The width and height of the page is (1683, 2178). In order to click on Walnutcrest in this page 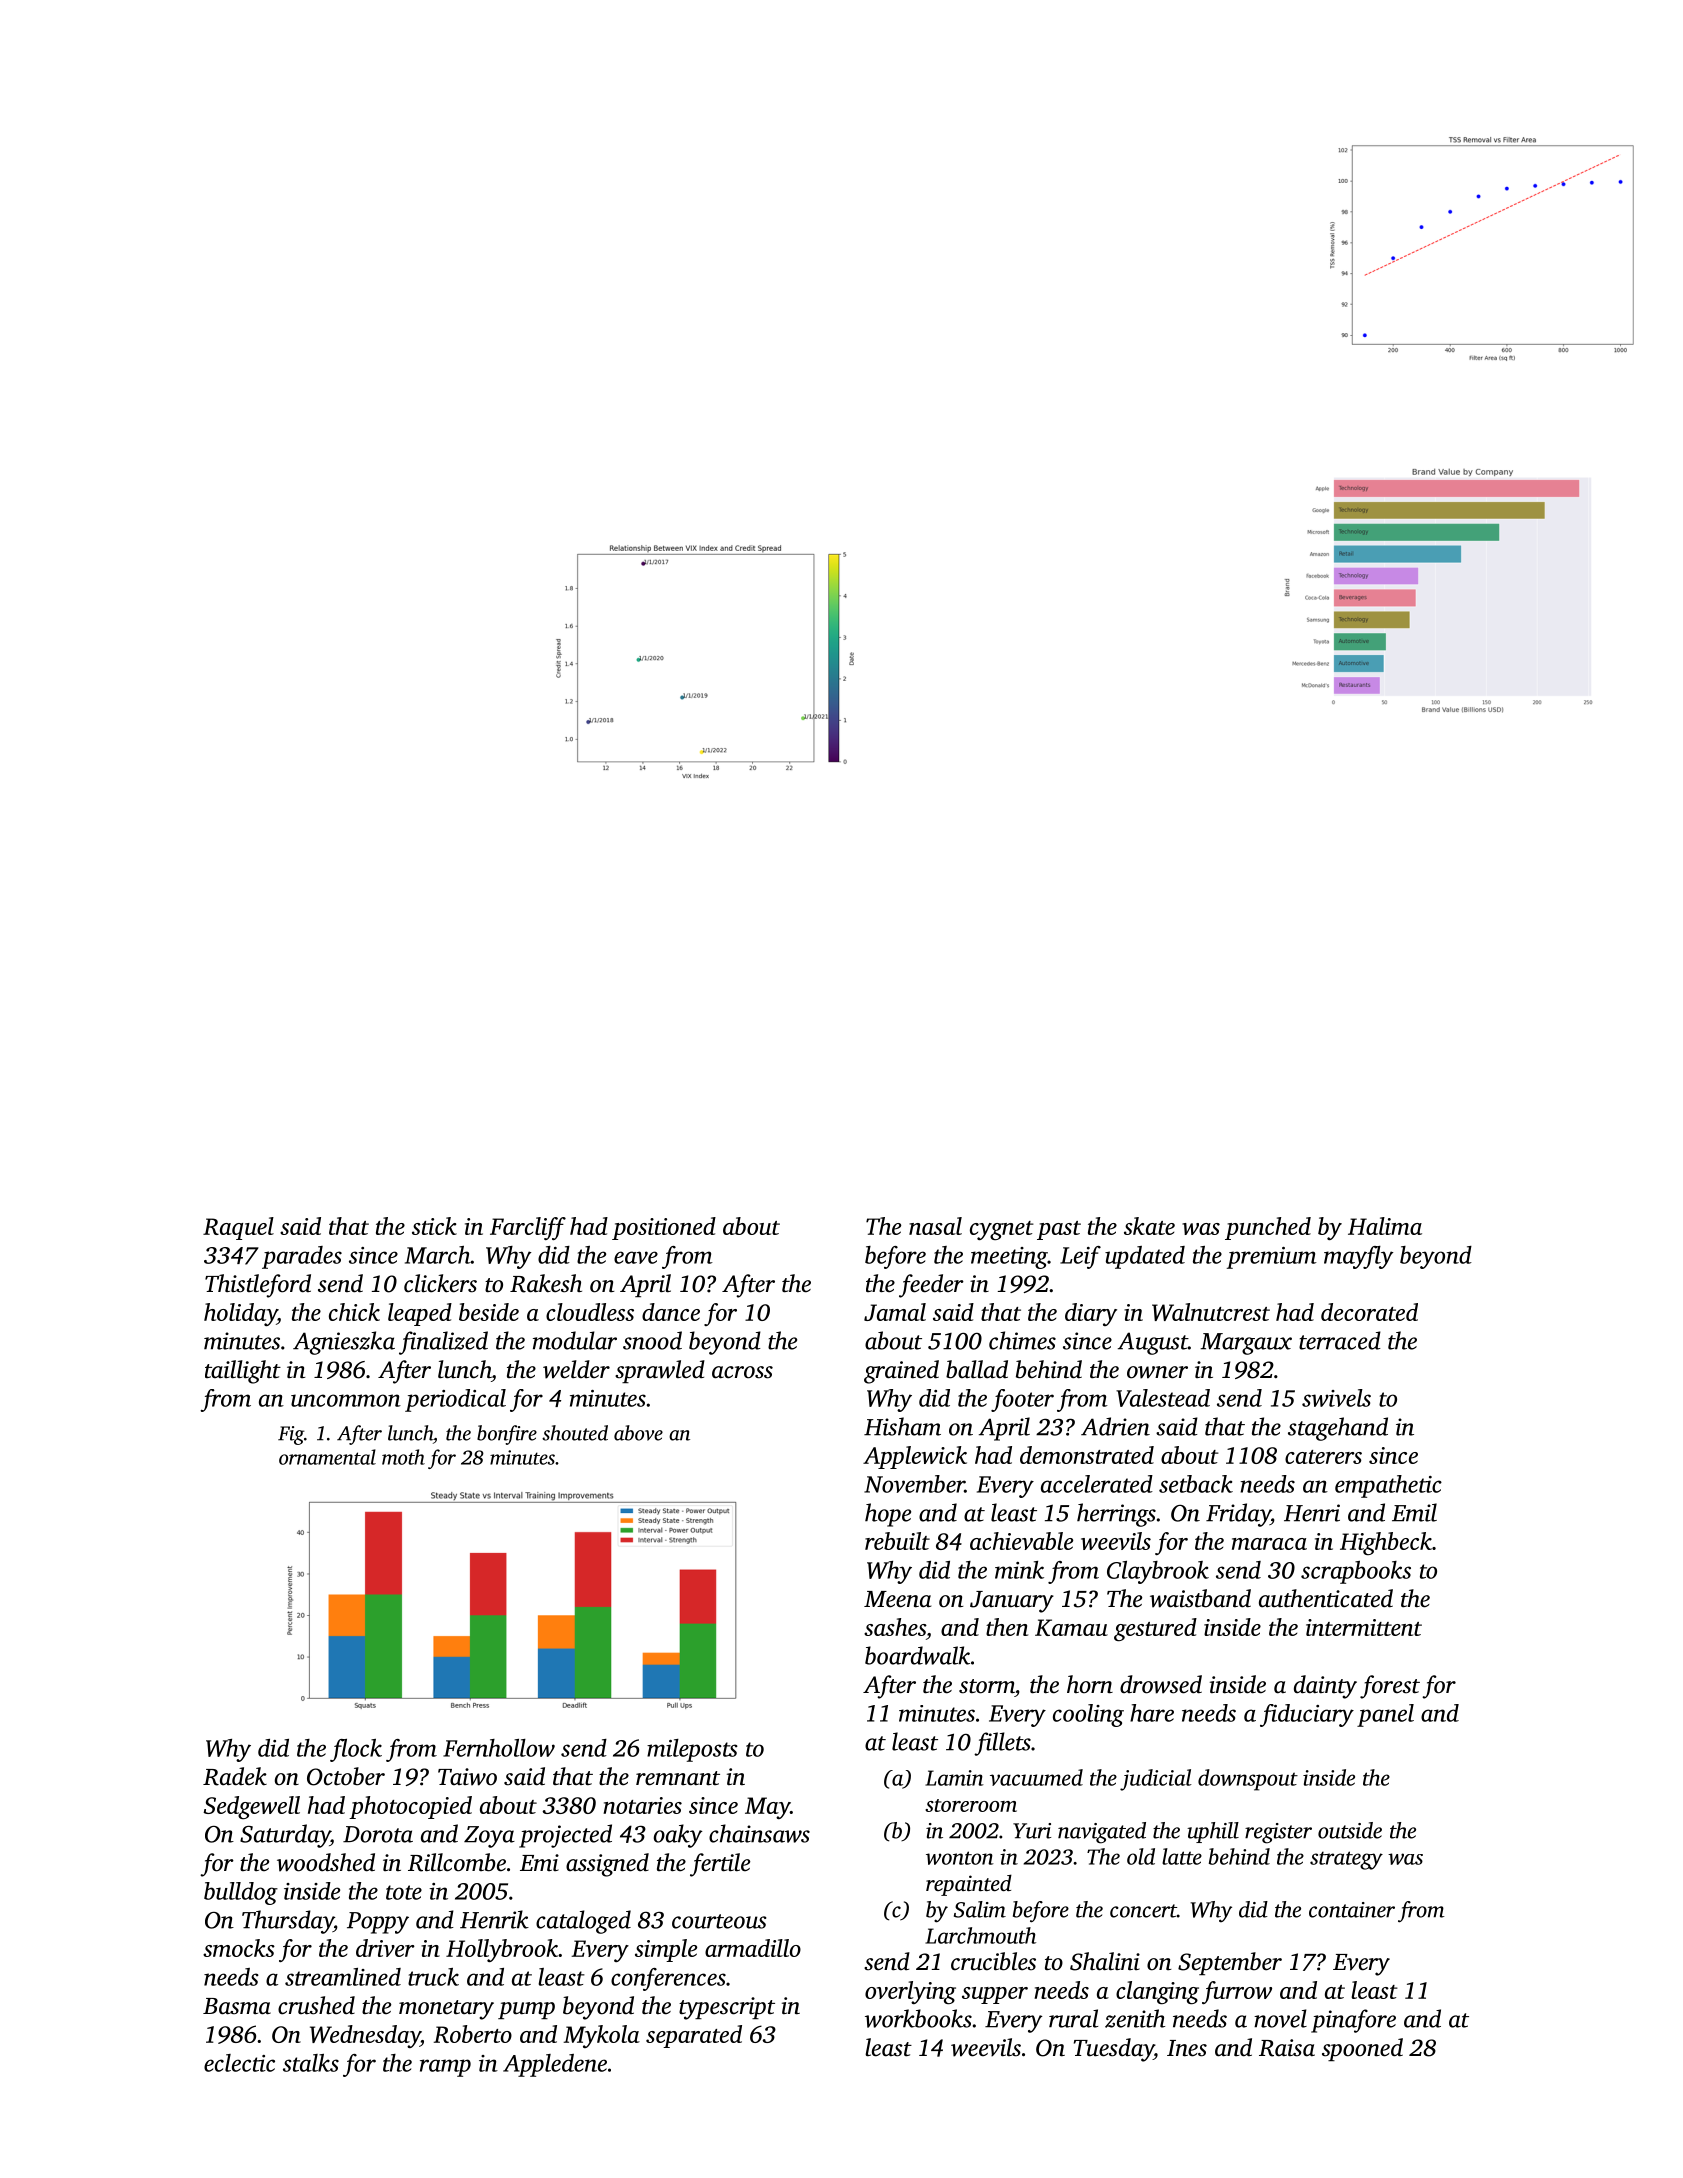, I will do `click(1211, 1312)`.
